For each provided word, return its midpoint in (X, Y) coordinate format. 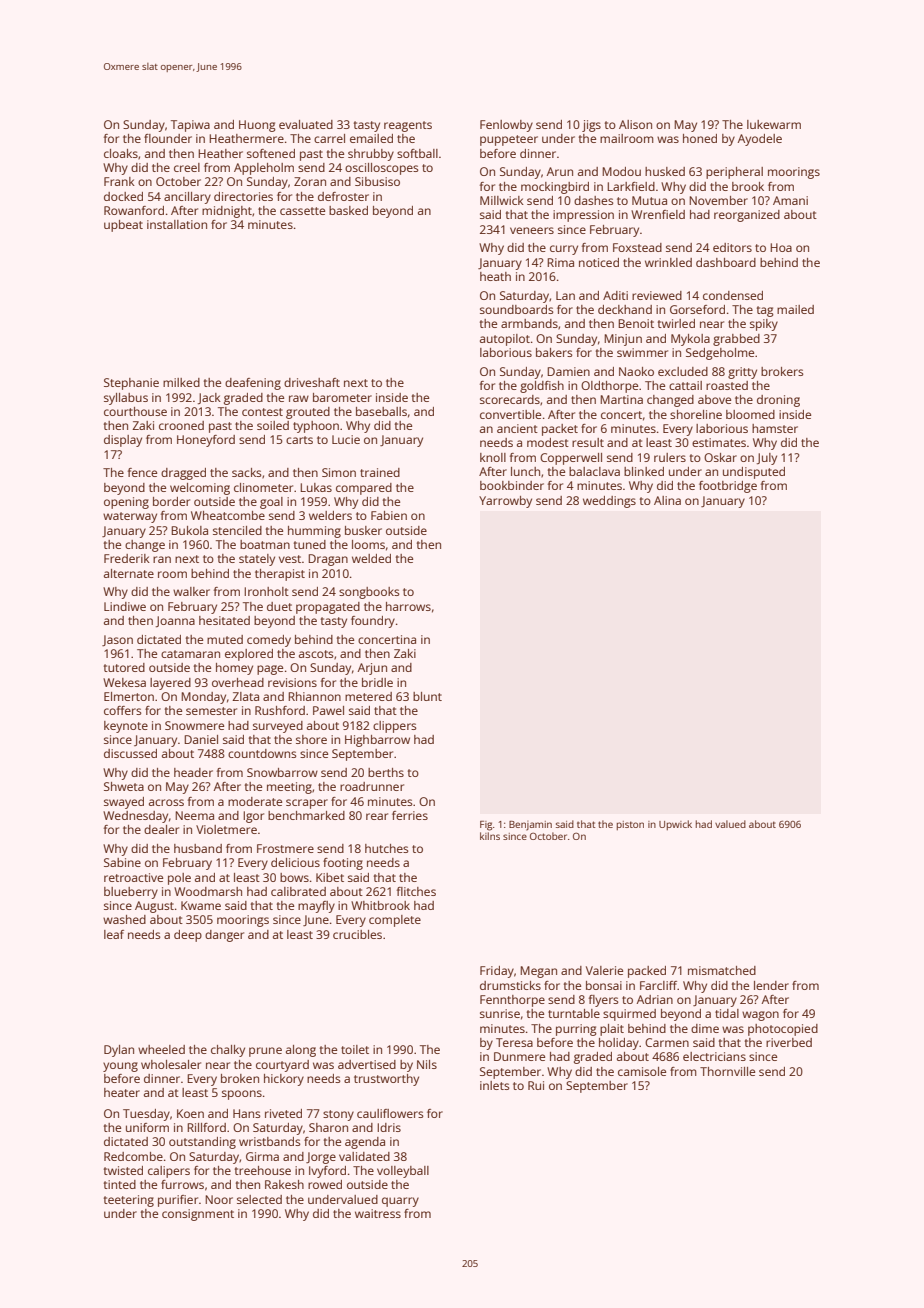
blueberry (131, 893)
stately (257, 560)
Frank (119, 181)
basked (348, 210)
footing (343, 864)
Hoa (781, 247)
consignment (198, 1215)
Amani (790, 200)
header (193, 772)
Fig (486, 826)
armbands (529, 323)
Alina (667, 500)
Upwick (675, 825)
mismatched (722, 970)
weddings (609, 502)
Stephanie (131, 384)
